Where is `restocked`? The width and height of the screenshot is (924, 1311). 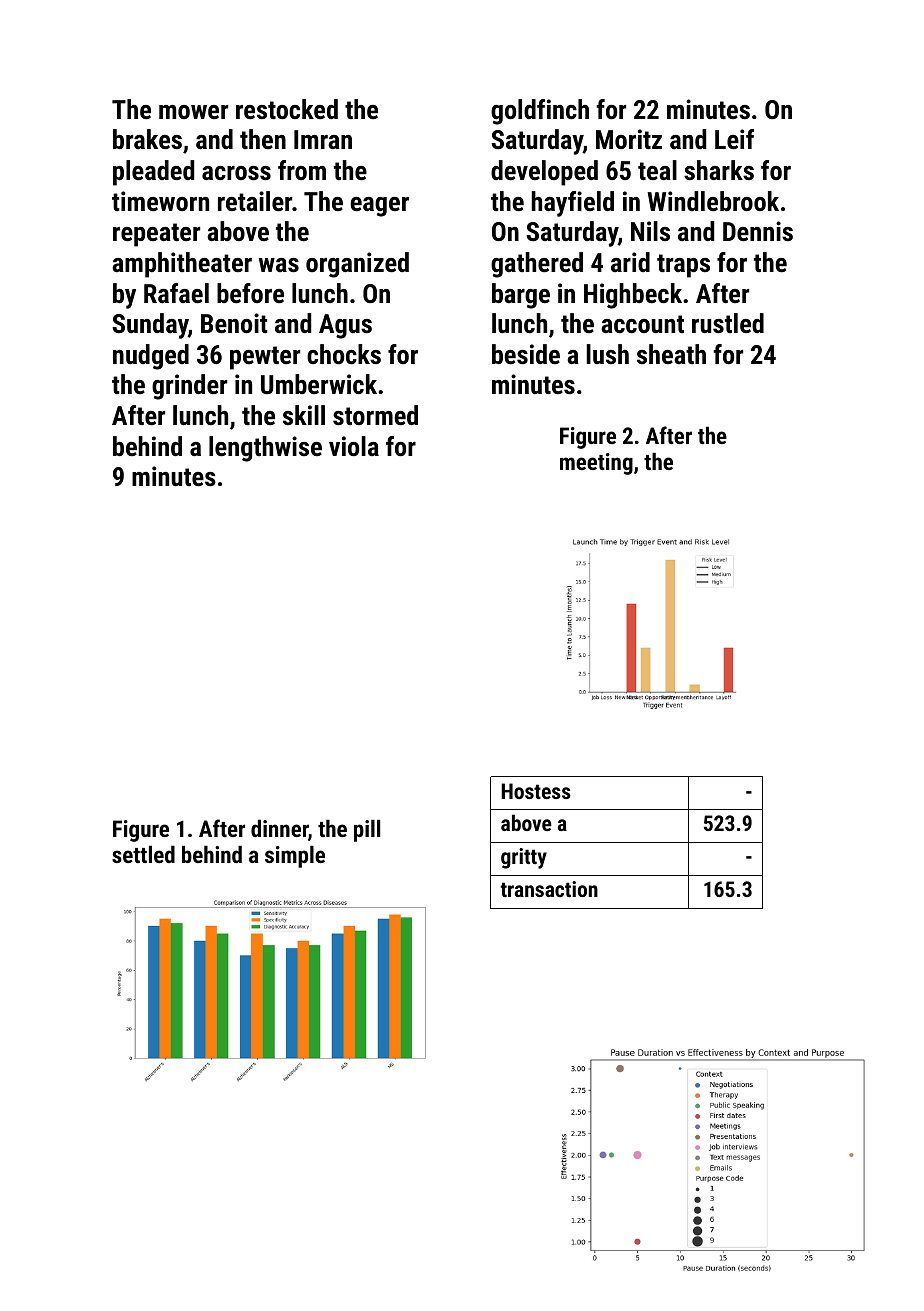
restocked is located at coordinates (287, 109).
